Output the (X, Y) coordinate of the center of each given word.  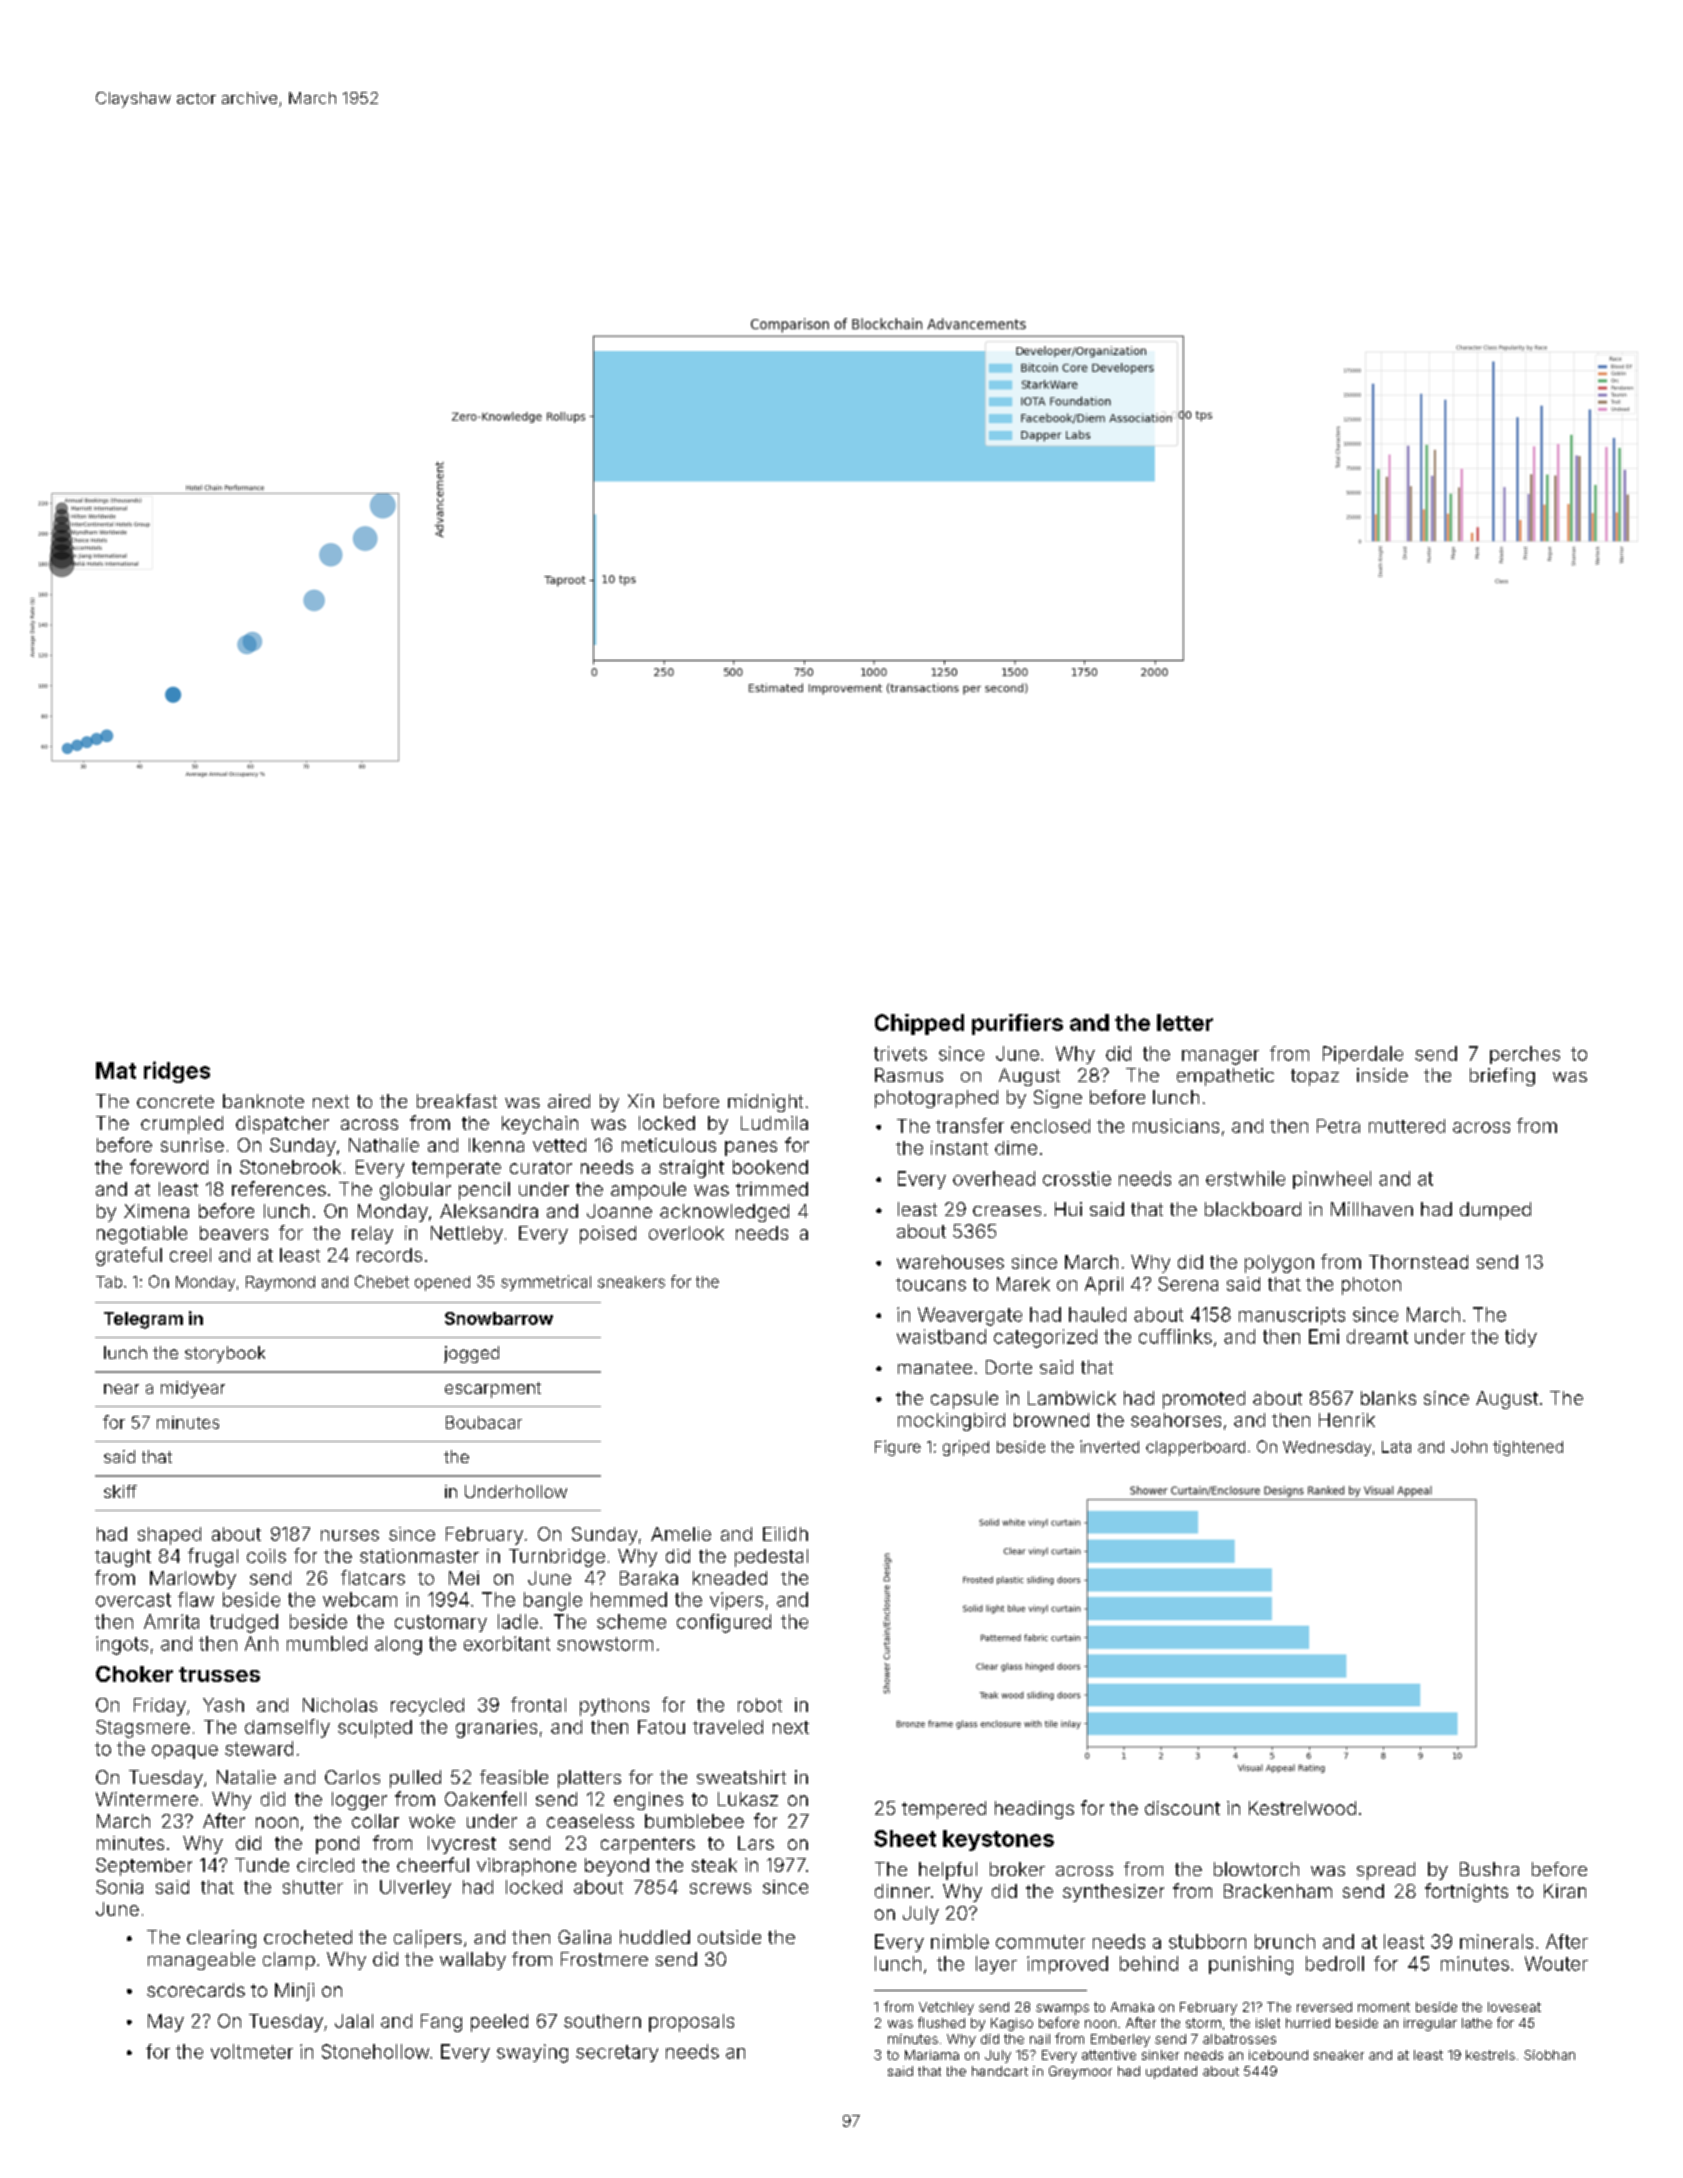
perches (1525, 1055)
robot (760, 1705)
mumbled (327, 1643)
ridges (177, 1072)
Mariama (932, 2055)
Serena (1188, 1284)
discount (1182, 1808)
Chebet (382, 1281)
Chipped (919, 1024)
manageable (201, 1961)
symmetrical (546, 1283)
